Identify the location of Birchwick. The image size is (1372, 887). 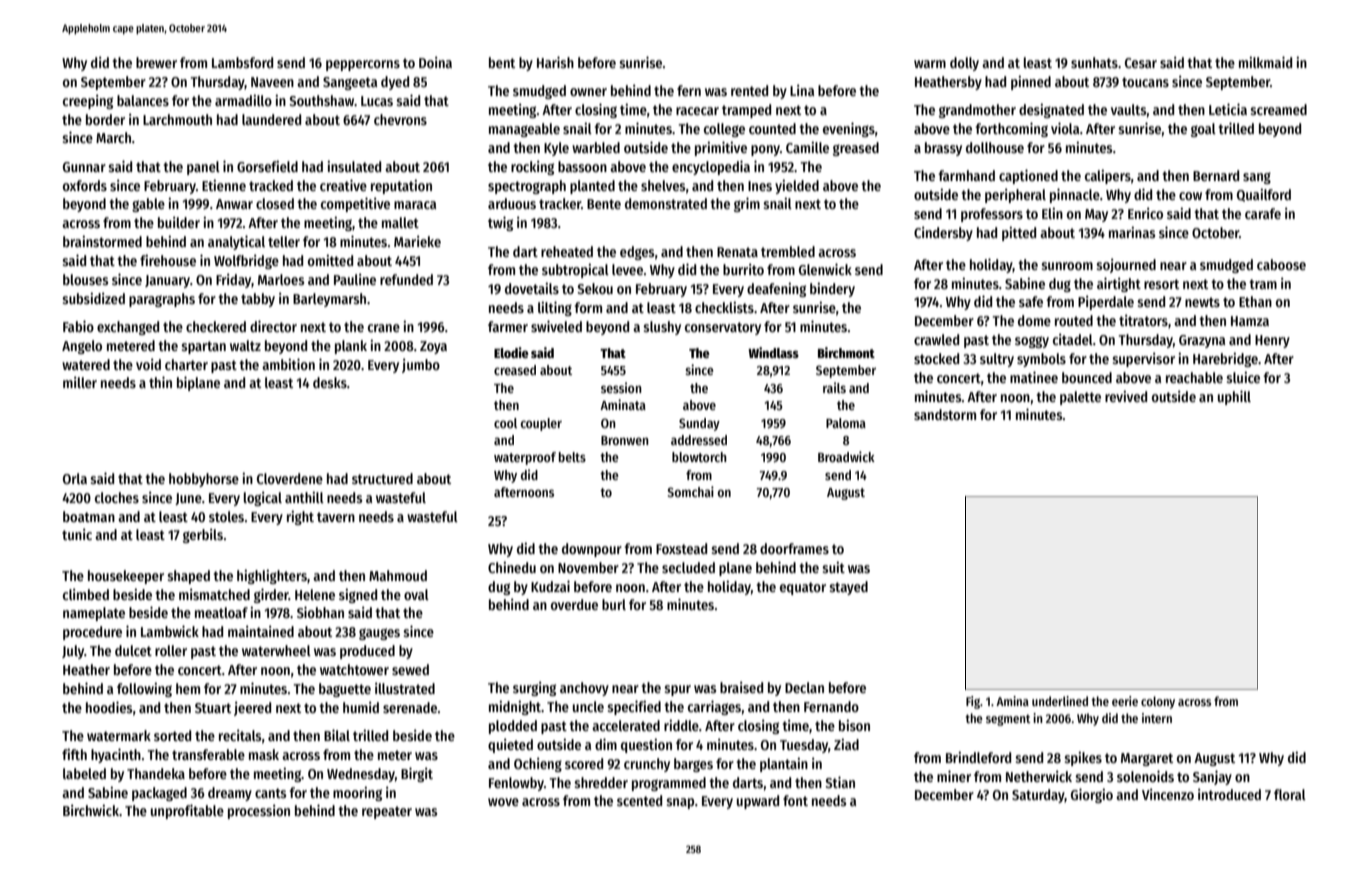
(91, 810).
